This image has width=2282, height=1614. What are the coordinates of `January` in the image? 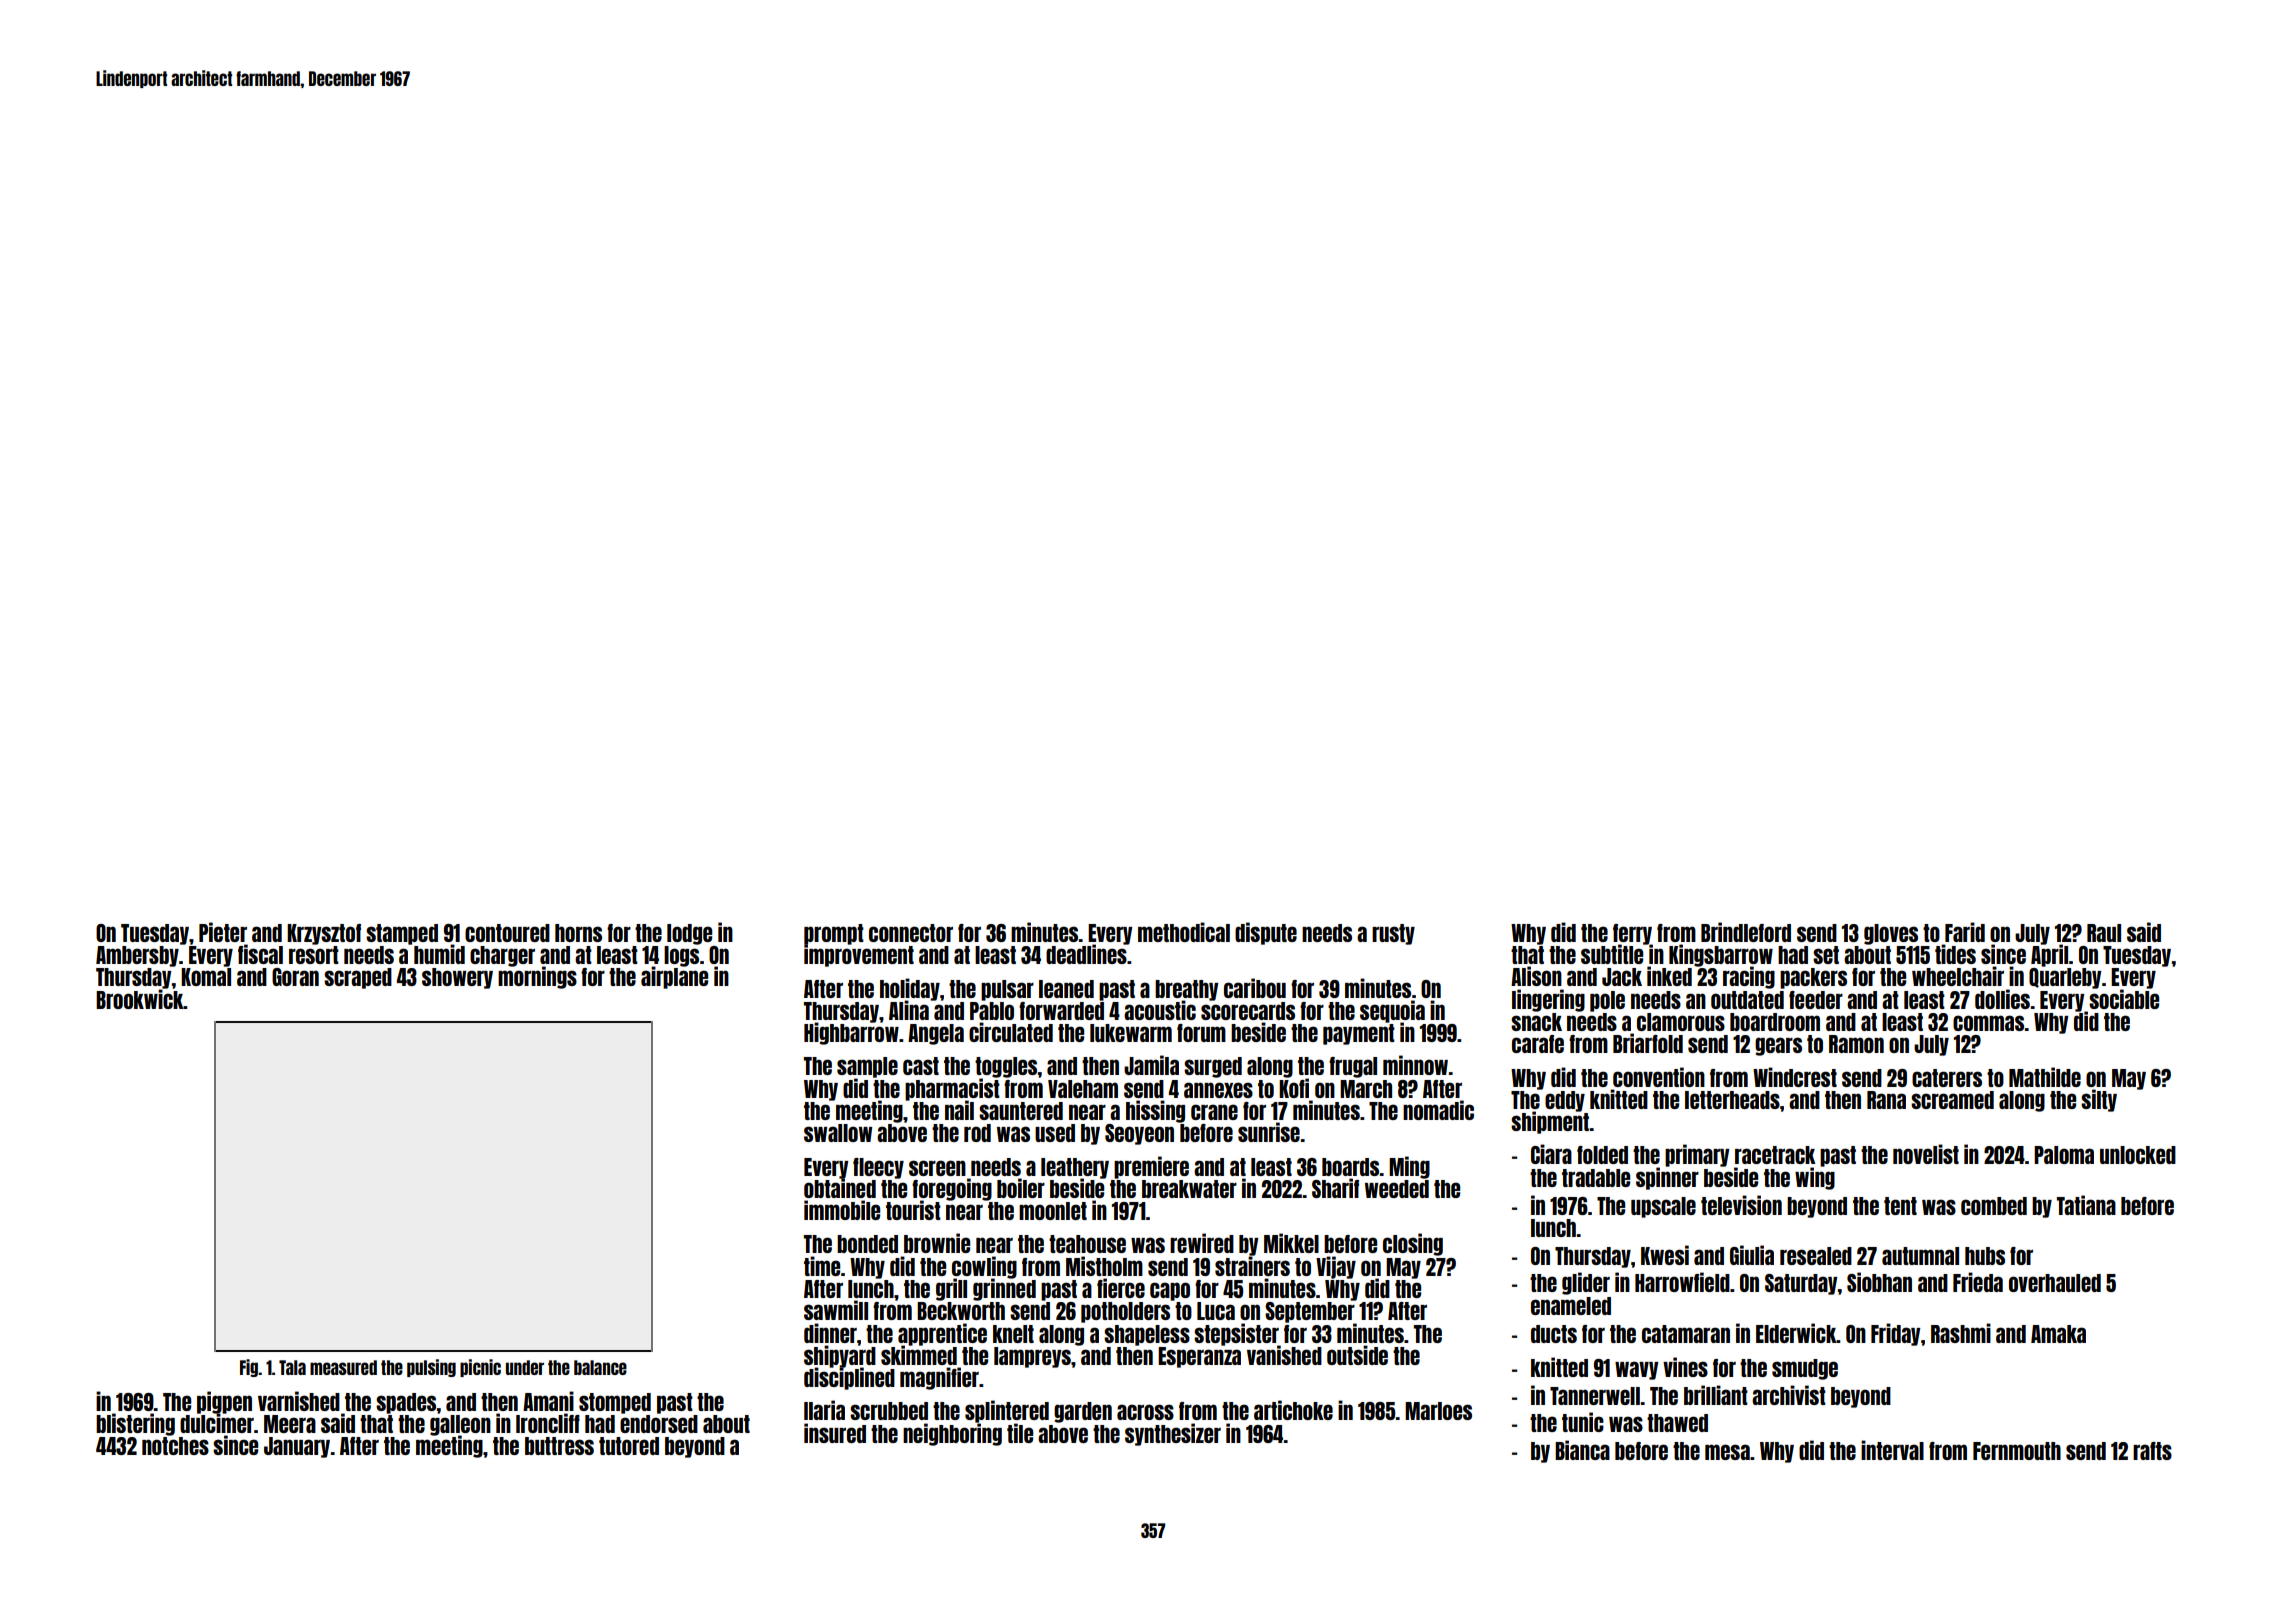 It's located at (297, 1447).
